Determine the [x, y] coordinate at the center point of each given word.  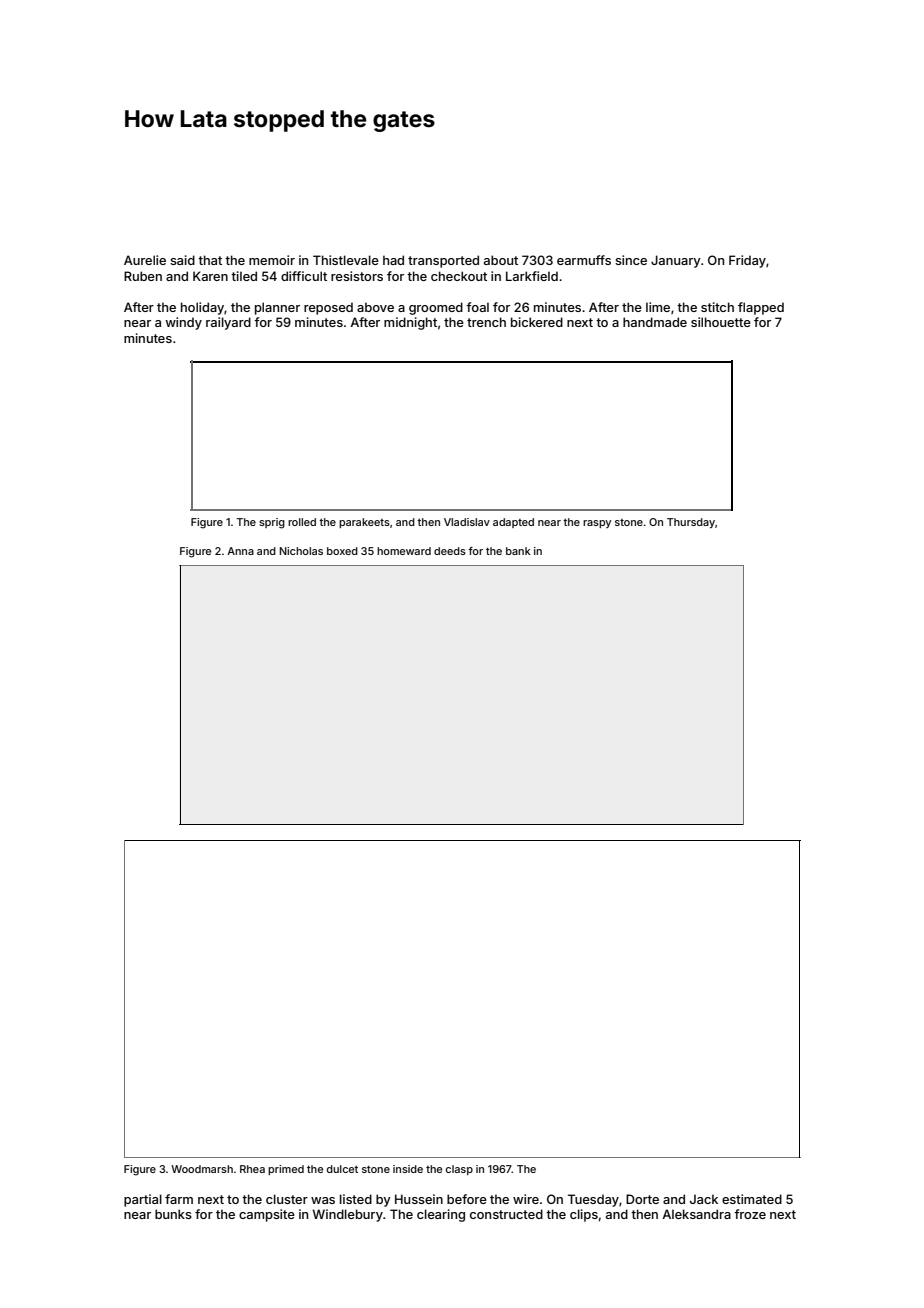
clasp [459, 1170]
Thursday [691, 523]
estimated [752, 1199]
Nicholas [301, 551]
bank [518, 551]
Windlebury [348, 1215]
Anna [240, 551]
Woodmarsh [202, 1169]
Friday [747, 261]
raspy [597, 524]
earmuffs [584, 260]
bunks [173, 1214]
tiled [244, 276]
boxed [342, 551]
